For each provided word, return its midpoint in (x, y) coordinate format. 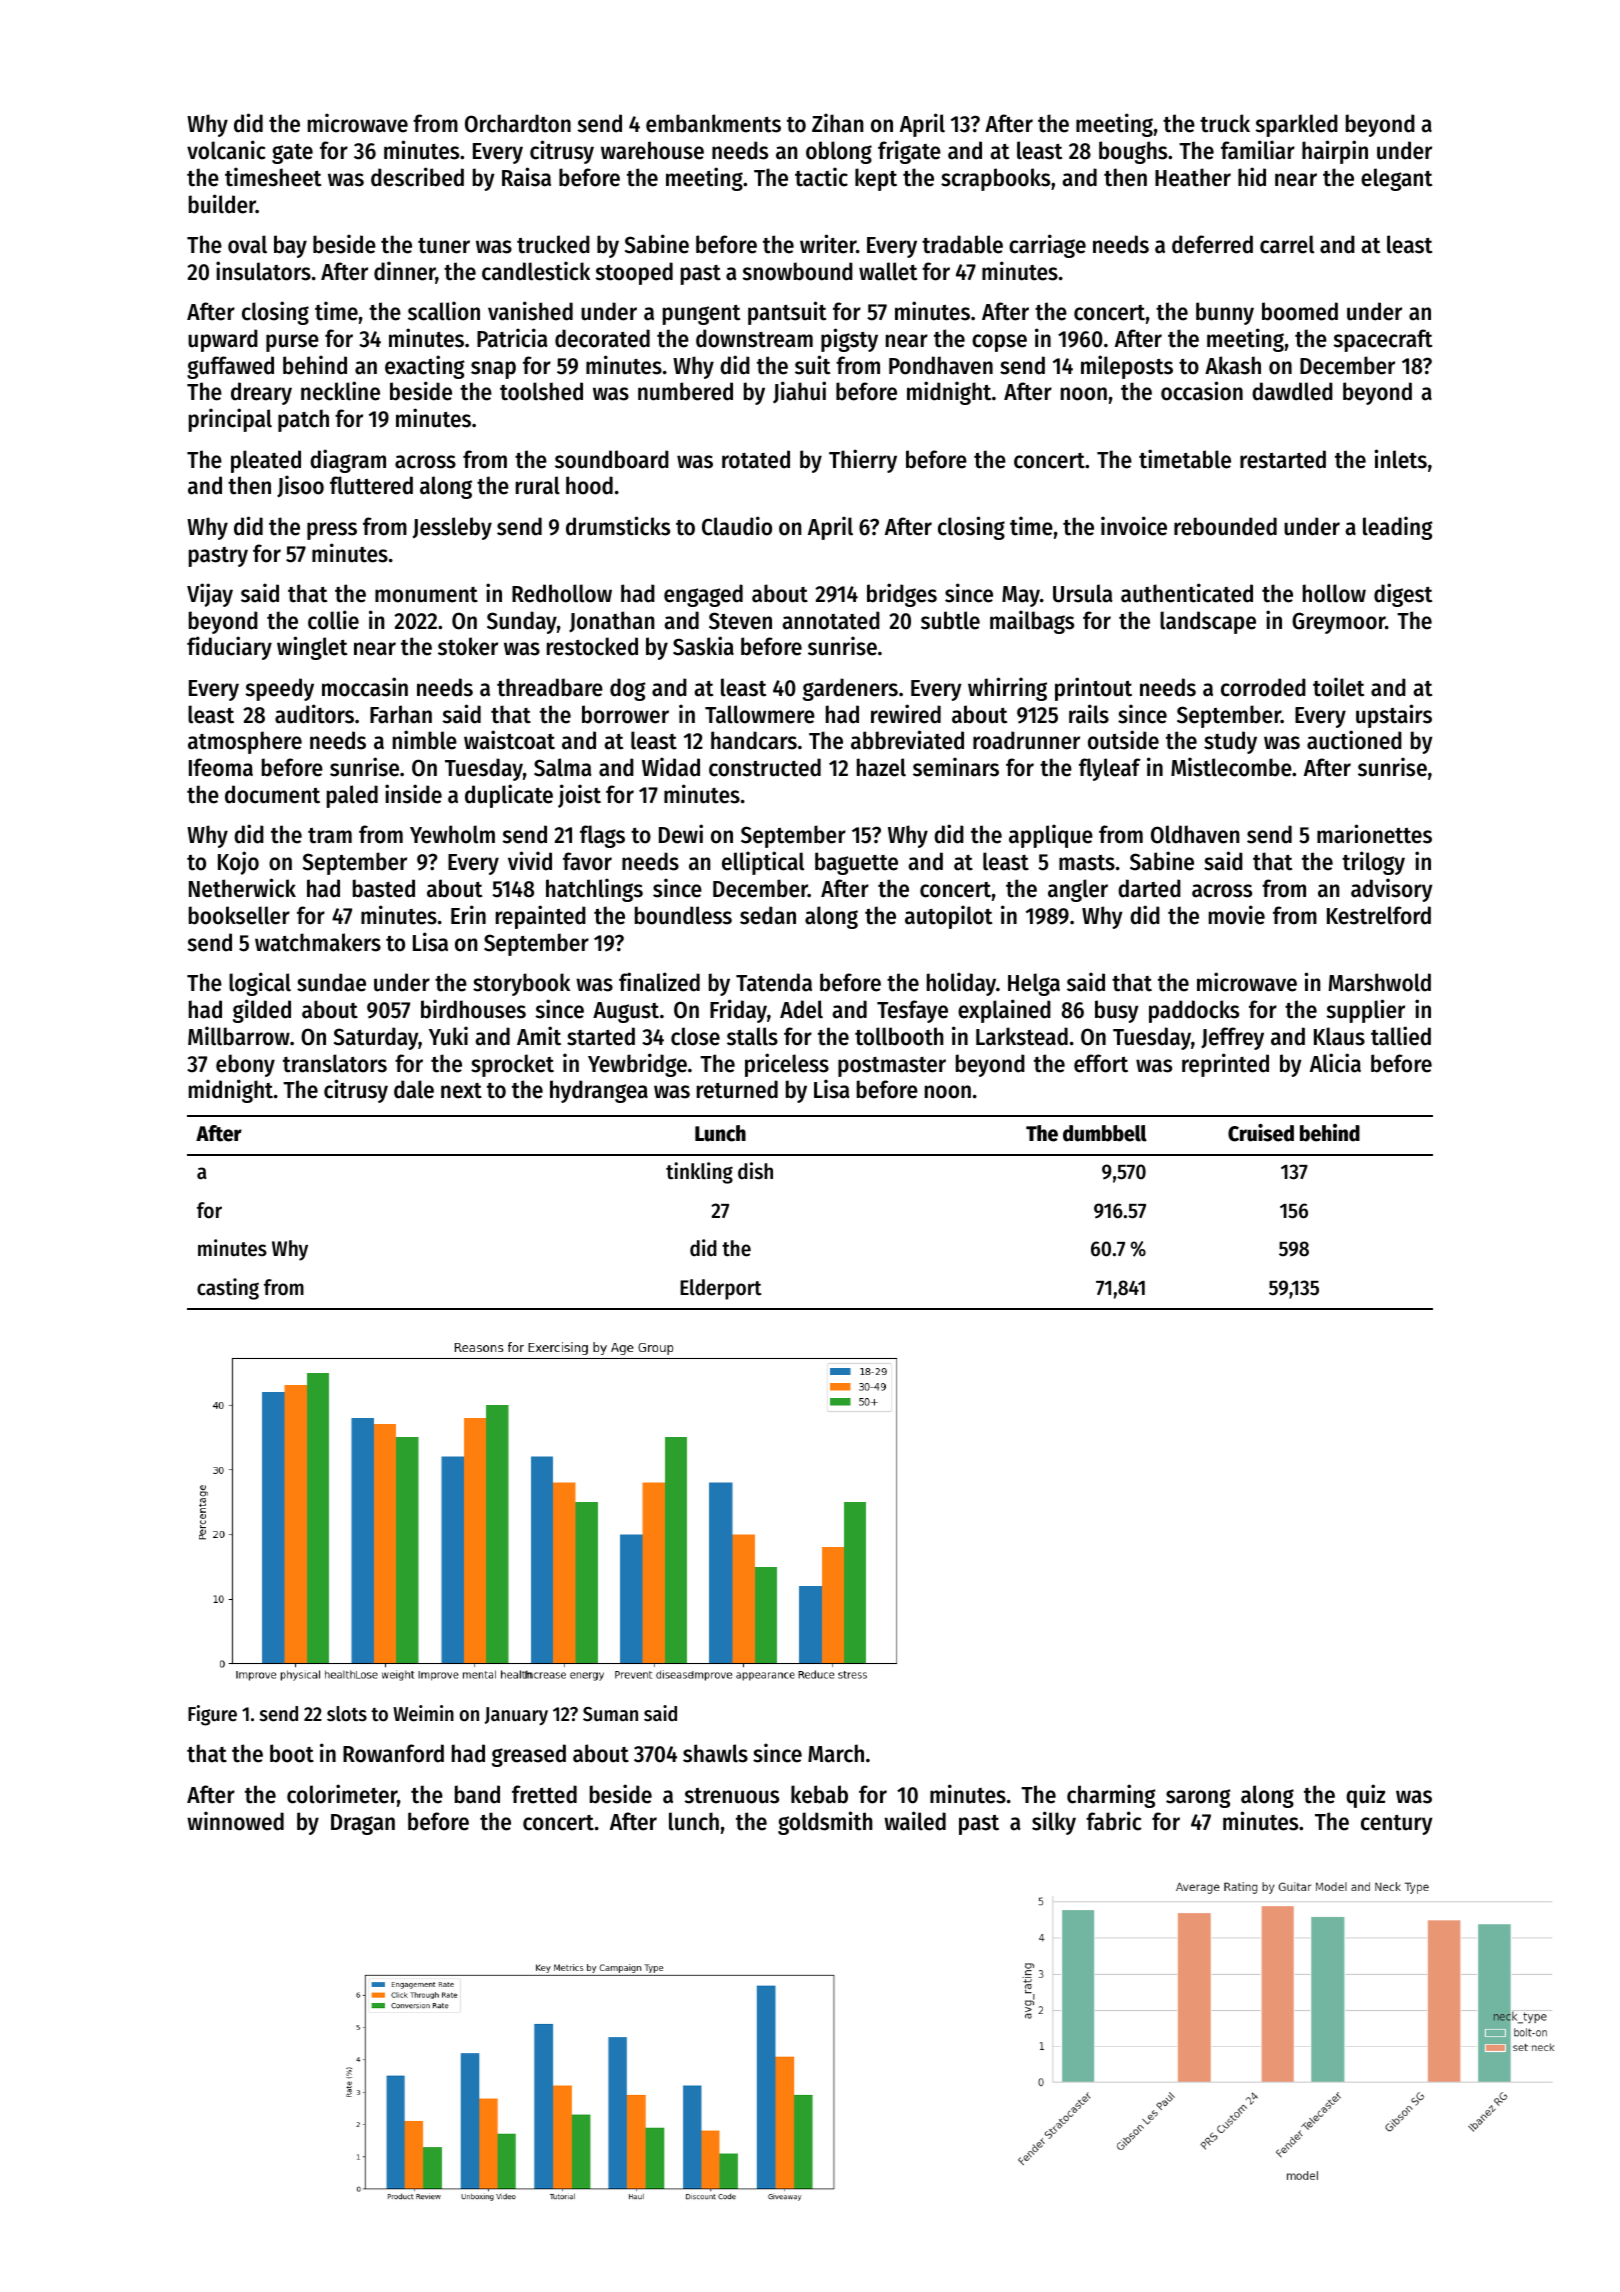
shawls (715, 1753)
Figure (212, 1715)
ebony (245, 1065)
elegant (1397, 179)
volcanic (226, 150)
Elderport (721, 1289)
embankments (713, 123)
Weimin (423, 1713)
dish (755, 1171)
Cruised (1261, 1133)
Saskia (703, 646)
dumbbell (1105, 1133)
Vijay (210, 595)
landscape (1208, 622)
